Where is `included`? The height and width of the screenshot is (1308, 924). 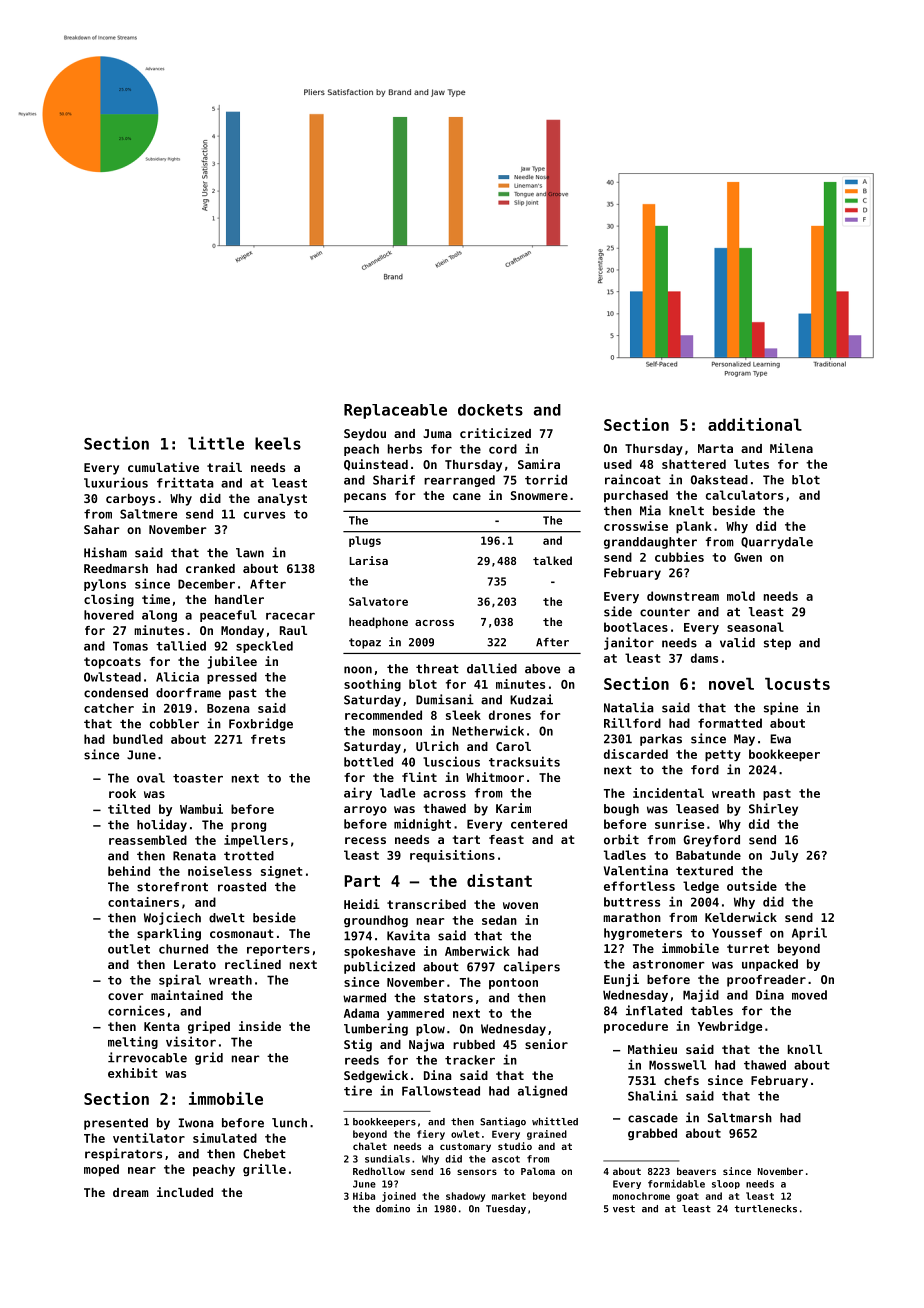
included is located at coordinates (185, 1192).
